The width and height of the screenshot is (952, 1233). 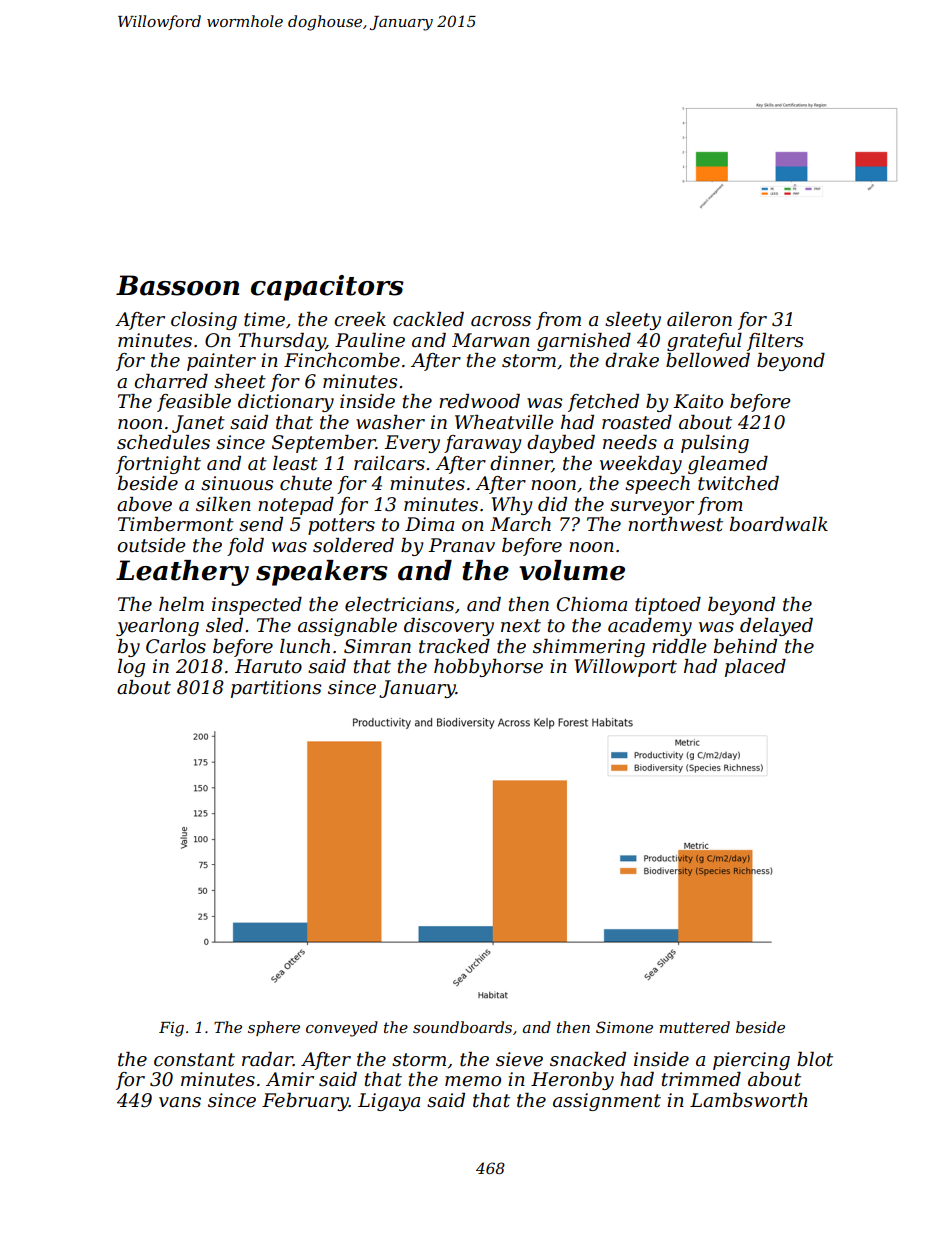 What do you see at coordinates (755, 668) in the screenshot?
I see `placed` at bounding box center [755, 668].
